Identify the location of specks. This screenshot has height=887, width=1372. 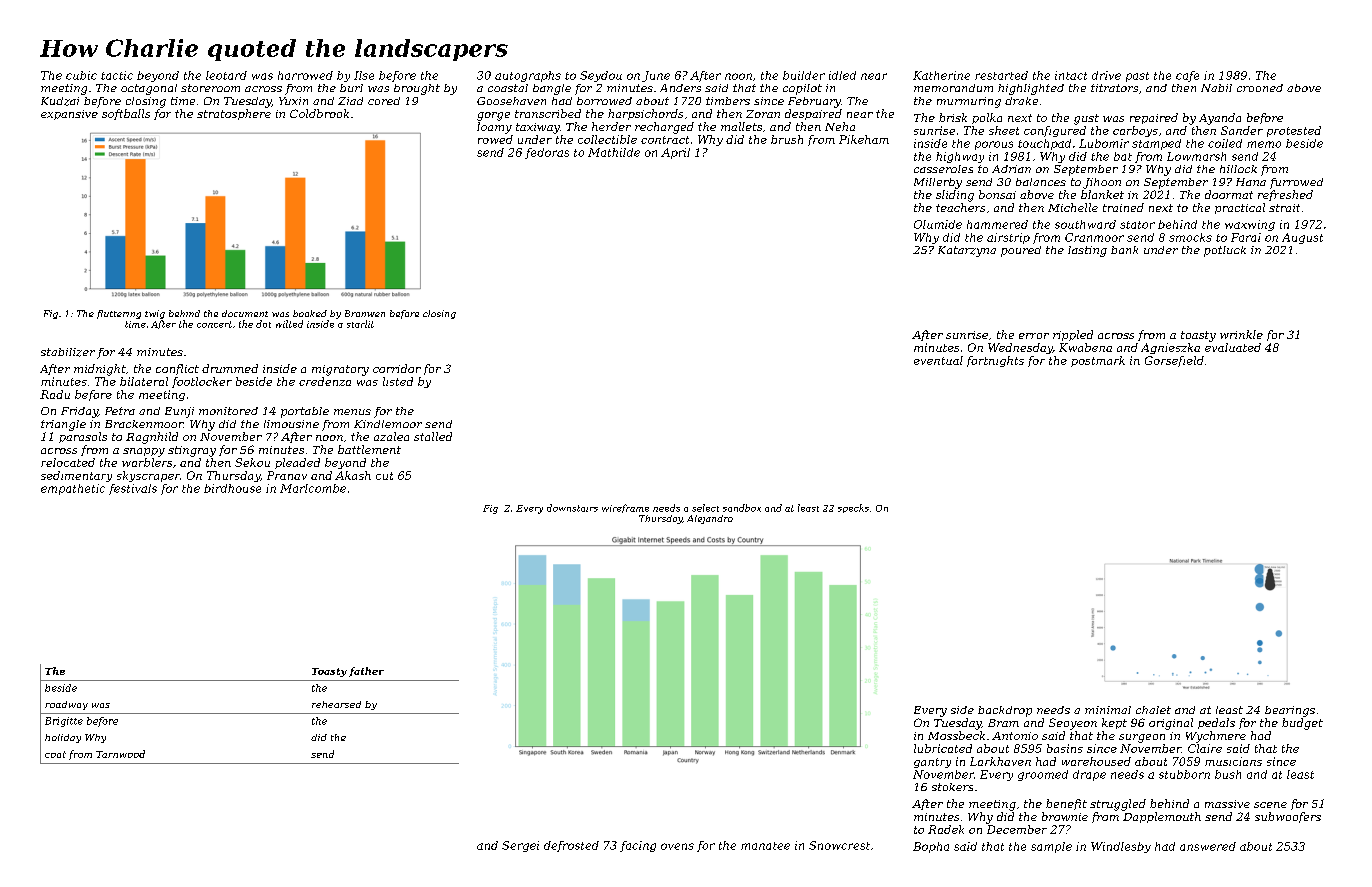
(853, 508).
